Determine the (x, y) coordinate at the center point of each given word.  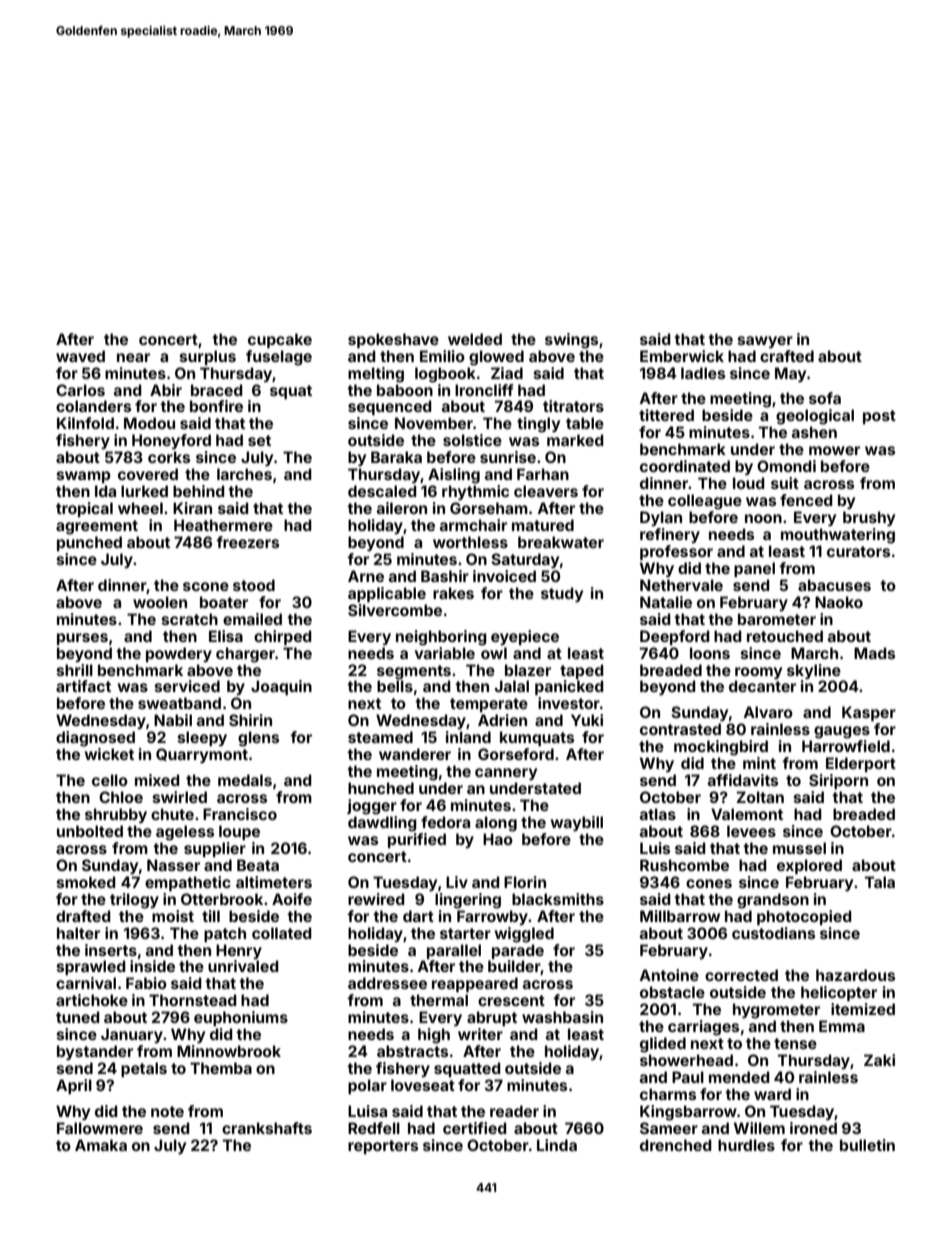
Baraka (396, 457)
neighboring (441, 638)
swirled (180, 797)
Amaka (101, 1145)
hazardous (855, 975)
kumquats (537, 738)
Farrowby (492, 917)
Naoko (839, 602)
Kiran (192, 508)
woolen (160, 602)
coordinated (685, 466)
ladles (703, 373)
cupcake (280, 340)
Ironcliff (484, 390)
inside (152, 966)
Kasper (869, 713)
